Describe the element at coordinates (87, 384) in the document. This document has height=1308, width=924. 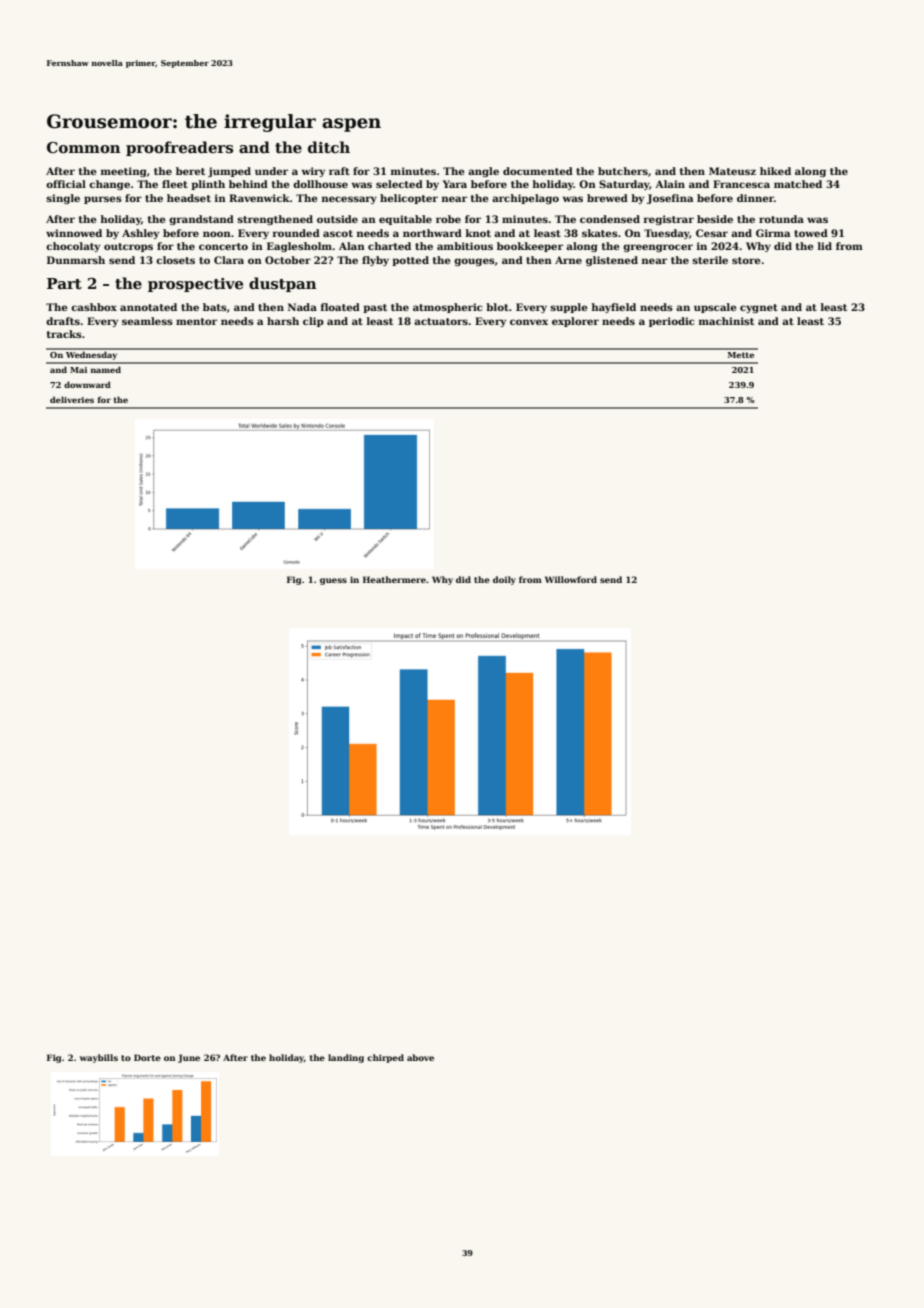
I see `downward` at that location.
